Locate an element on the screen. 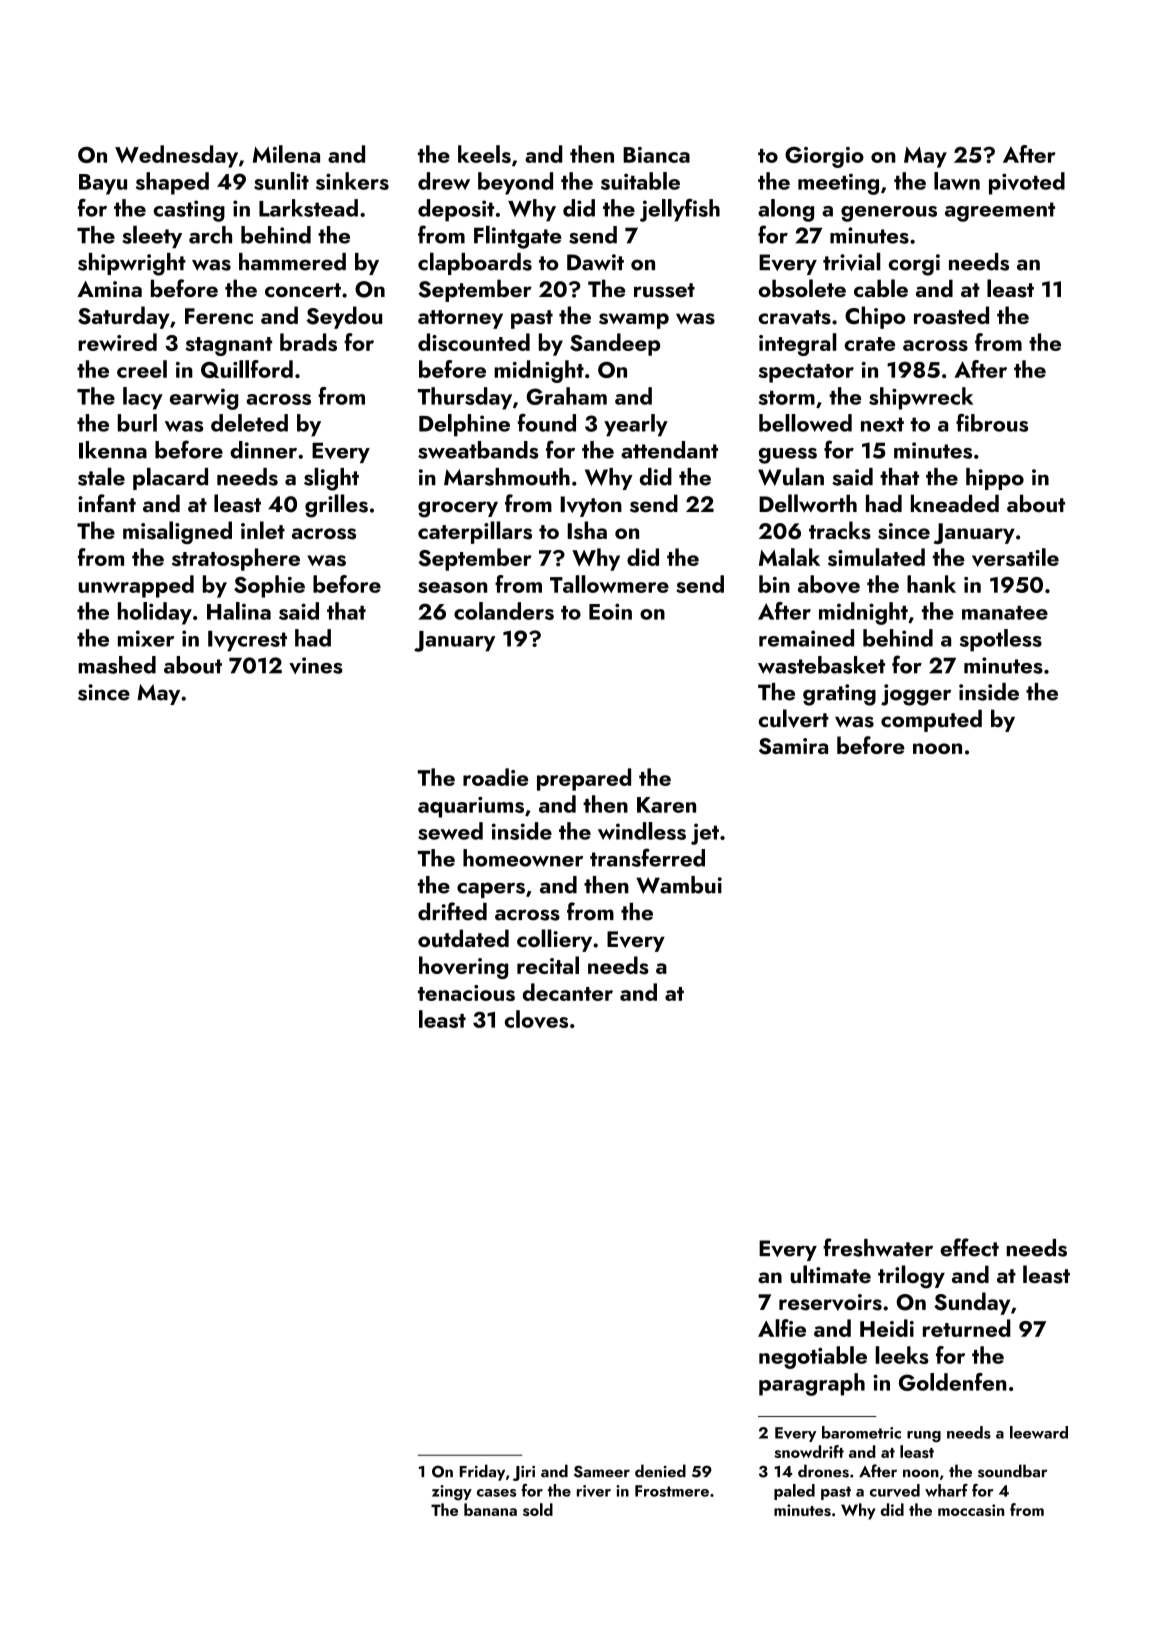 The image size is (1150, 1626). kneaded is located at coordinates (955, 503).
